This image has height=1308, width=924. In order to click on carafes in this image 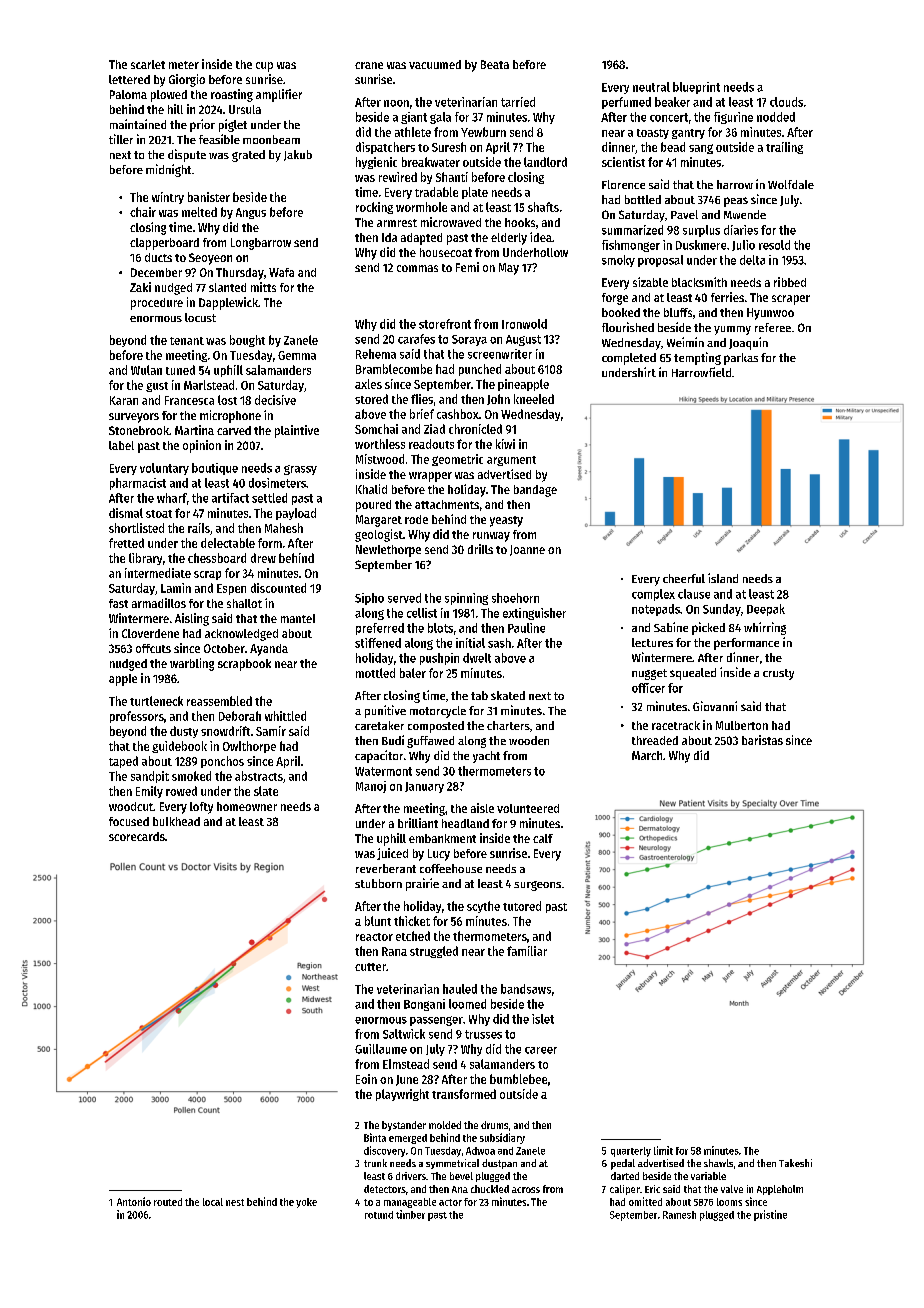, I will do `click(416, 339)`.
